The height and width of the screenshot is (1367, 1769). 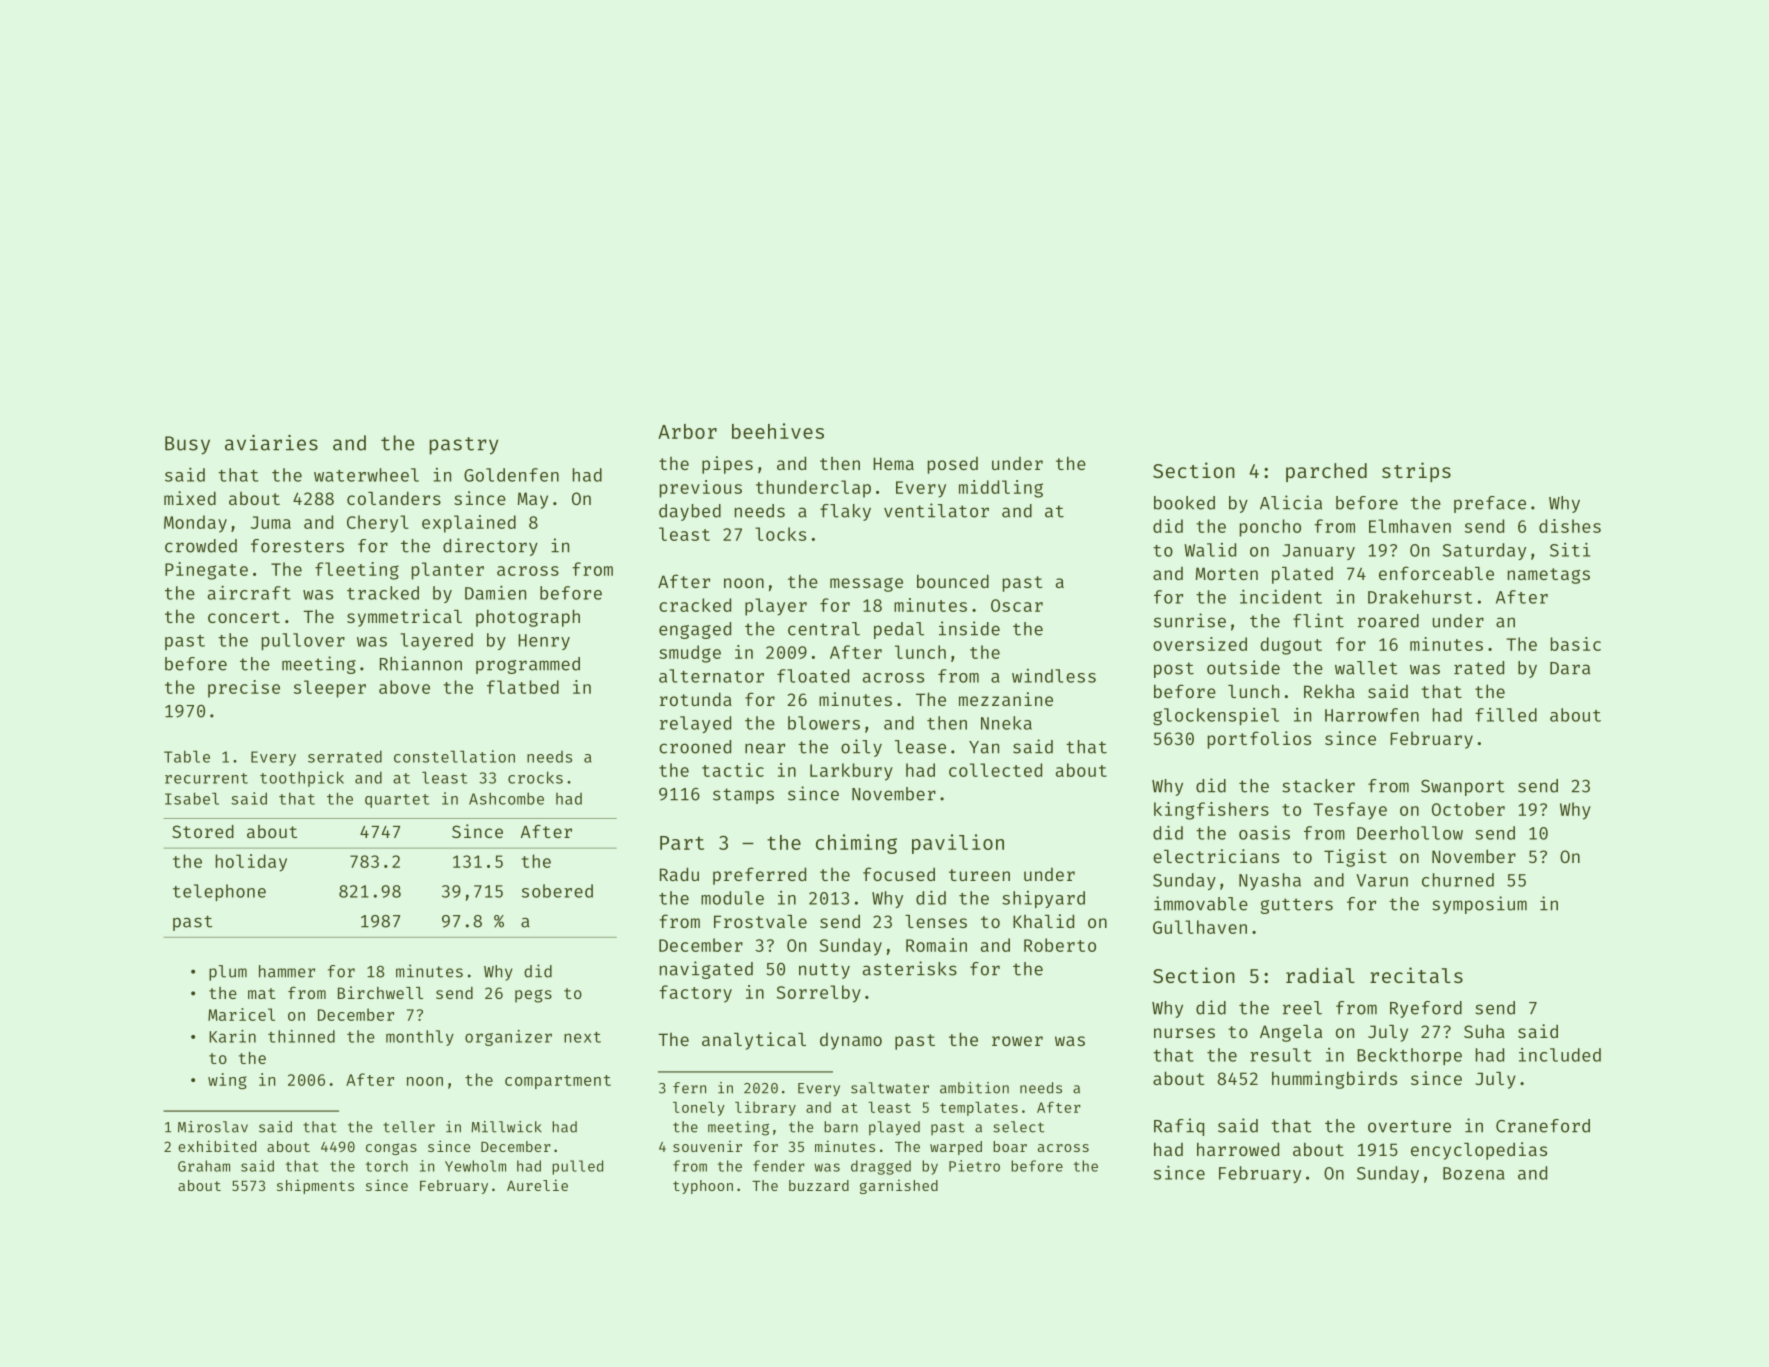 I want to click on toothpick, so click(x=302, y=779).
